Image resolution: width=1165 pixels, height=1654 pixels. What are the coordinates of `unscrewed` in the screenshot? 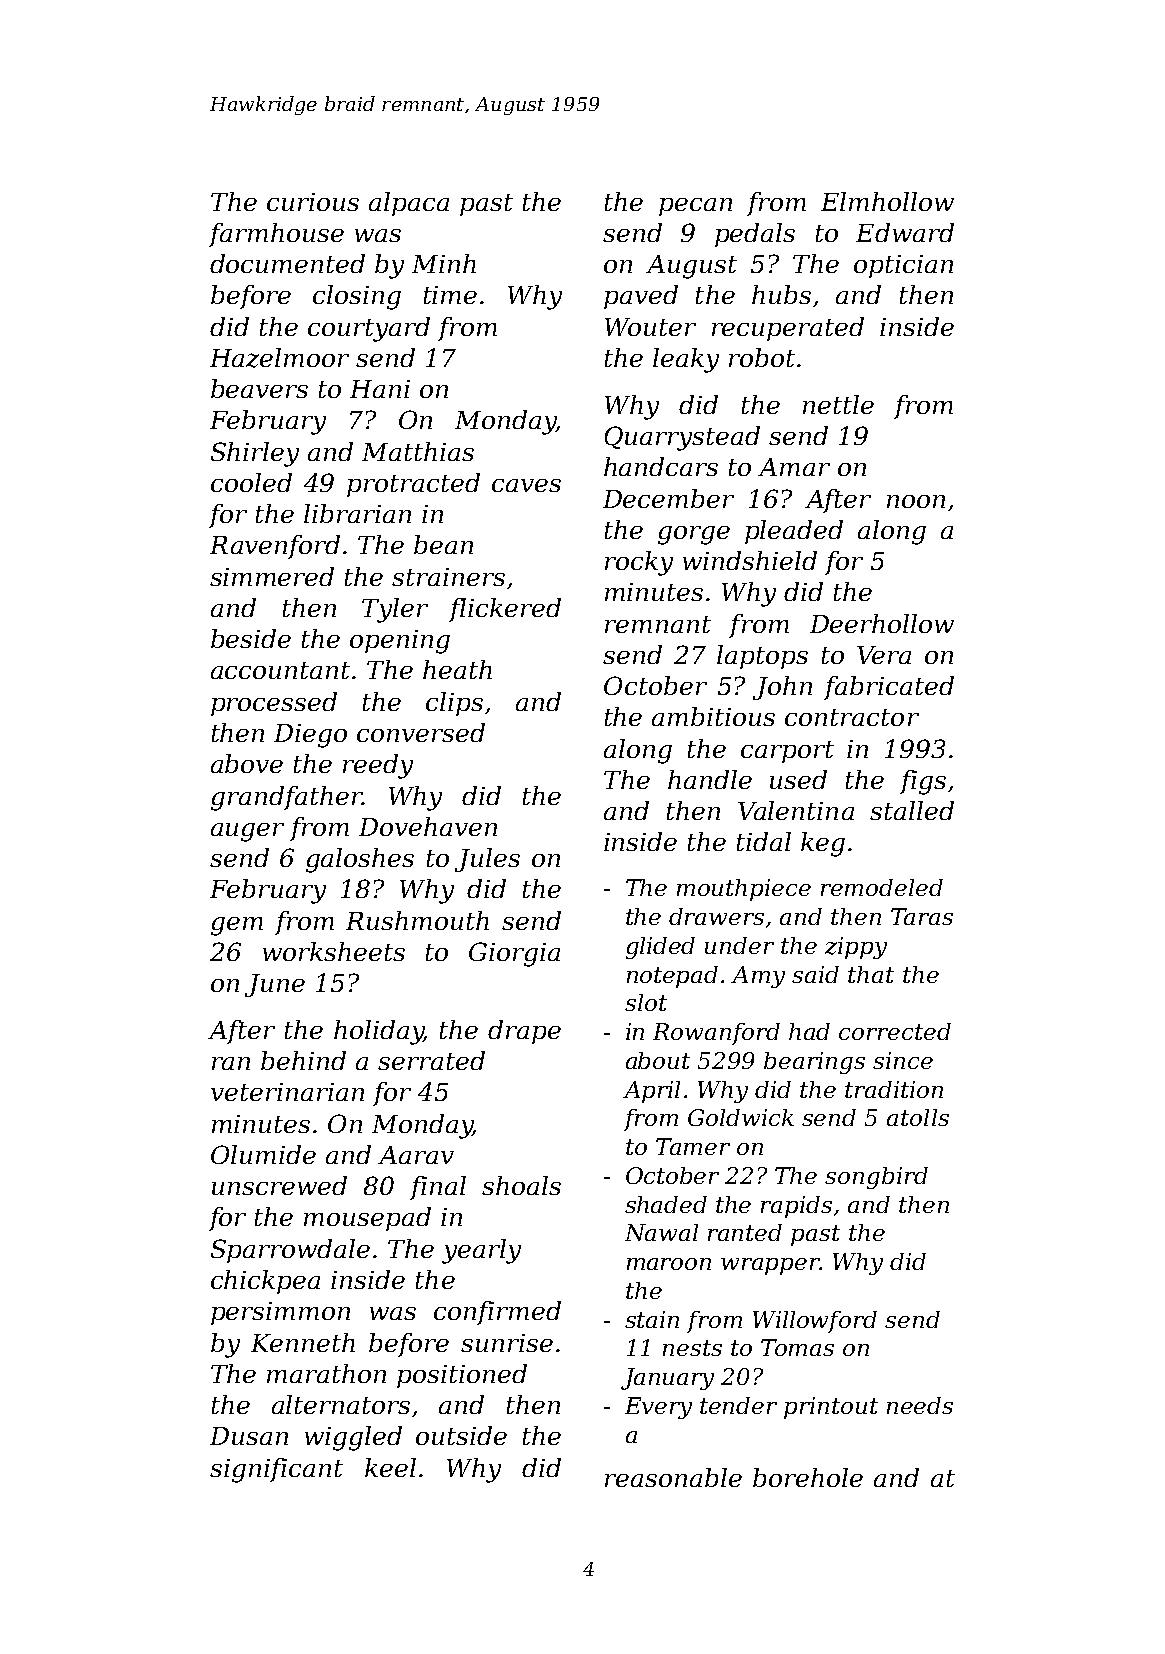 It's located at (279, 1185).
